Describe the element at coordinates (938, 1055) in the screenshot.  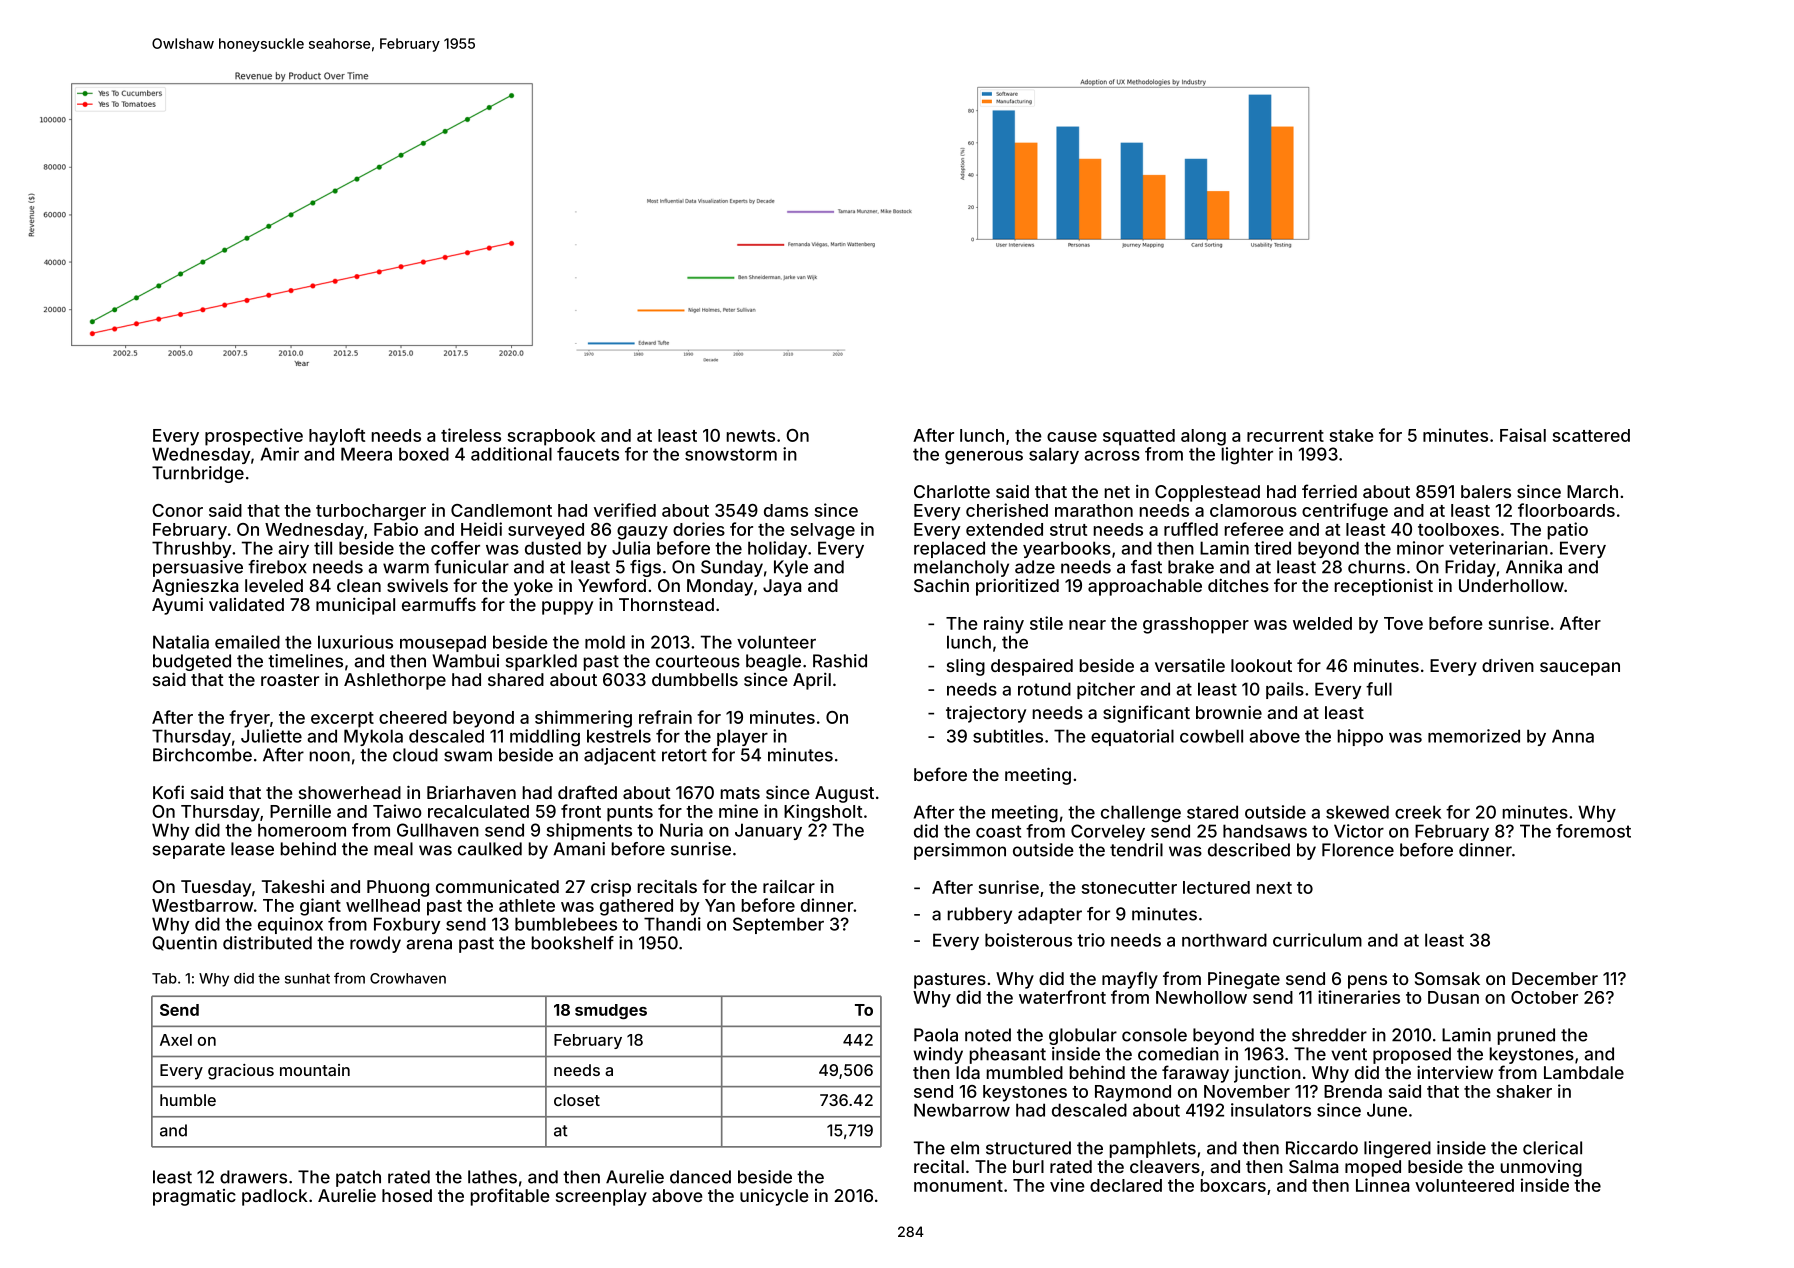
I see `windy` at that location.
